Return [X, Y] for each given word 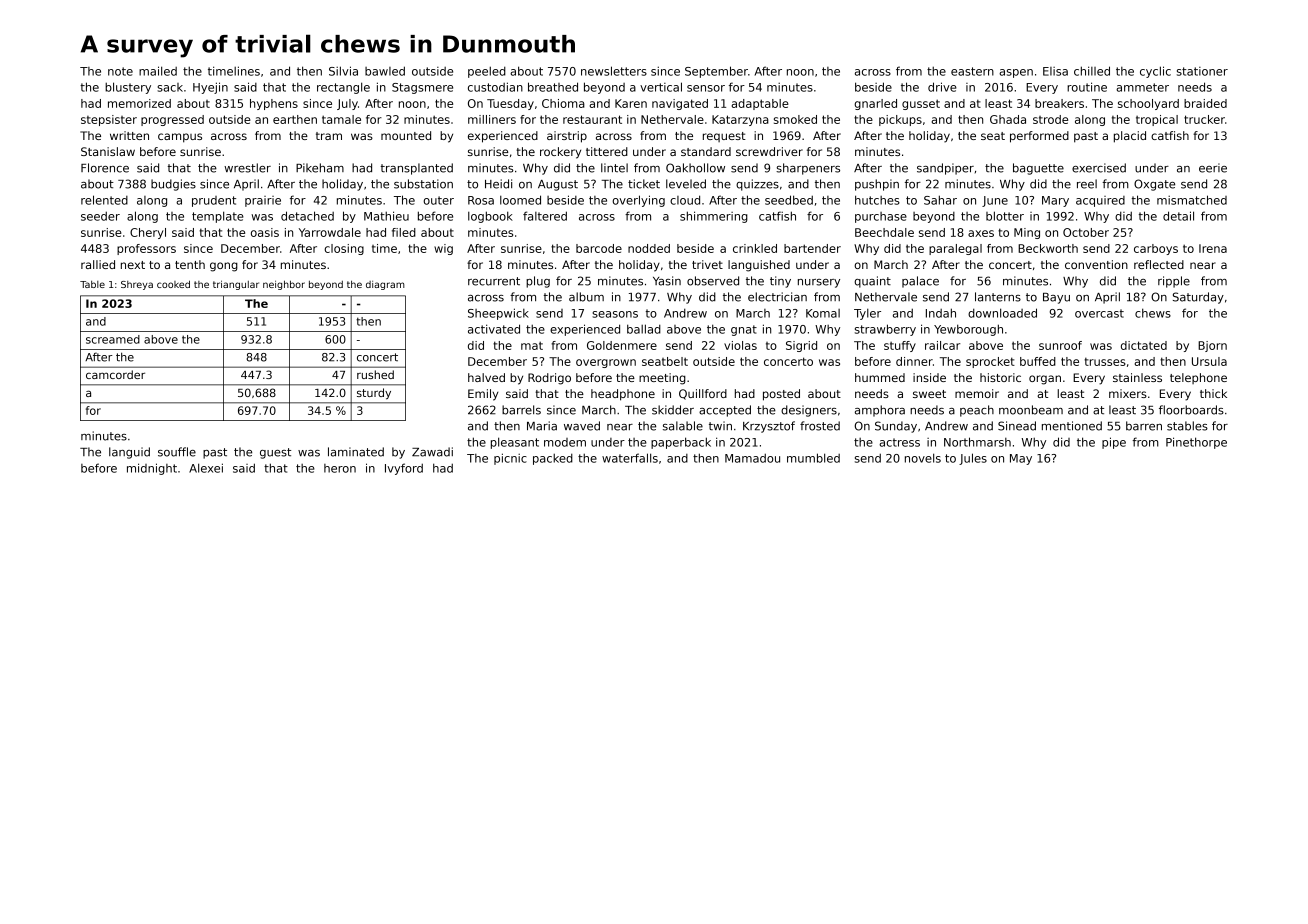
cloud [685, 200]
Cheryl [148, 233]
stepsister [109, 120]
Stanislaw [108, 151]
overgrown [606, 363]
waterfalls [630, 458]
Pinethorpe [1196, 443]
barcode [599, 248]
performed [1039, 137]
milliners [492, 119]
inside [929, 377]
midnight [152, 469]
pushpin [877, 185]
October [1086, 232]
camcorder [115, 374]
